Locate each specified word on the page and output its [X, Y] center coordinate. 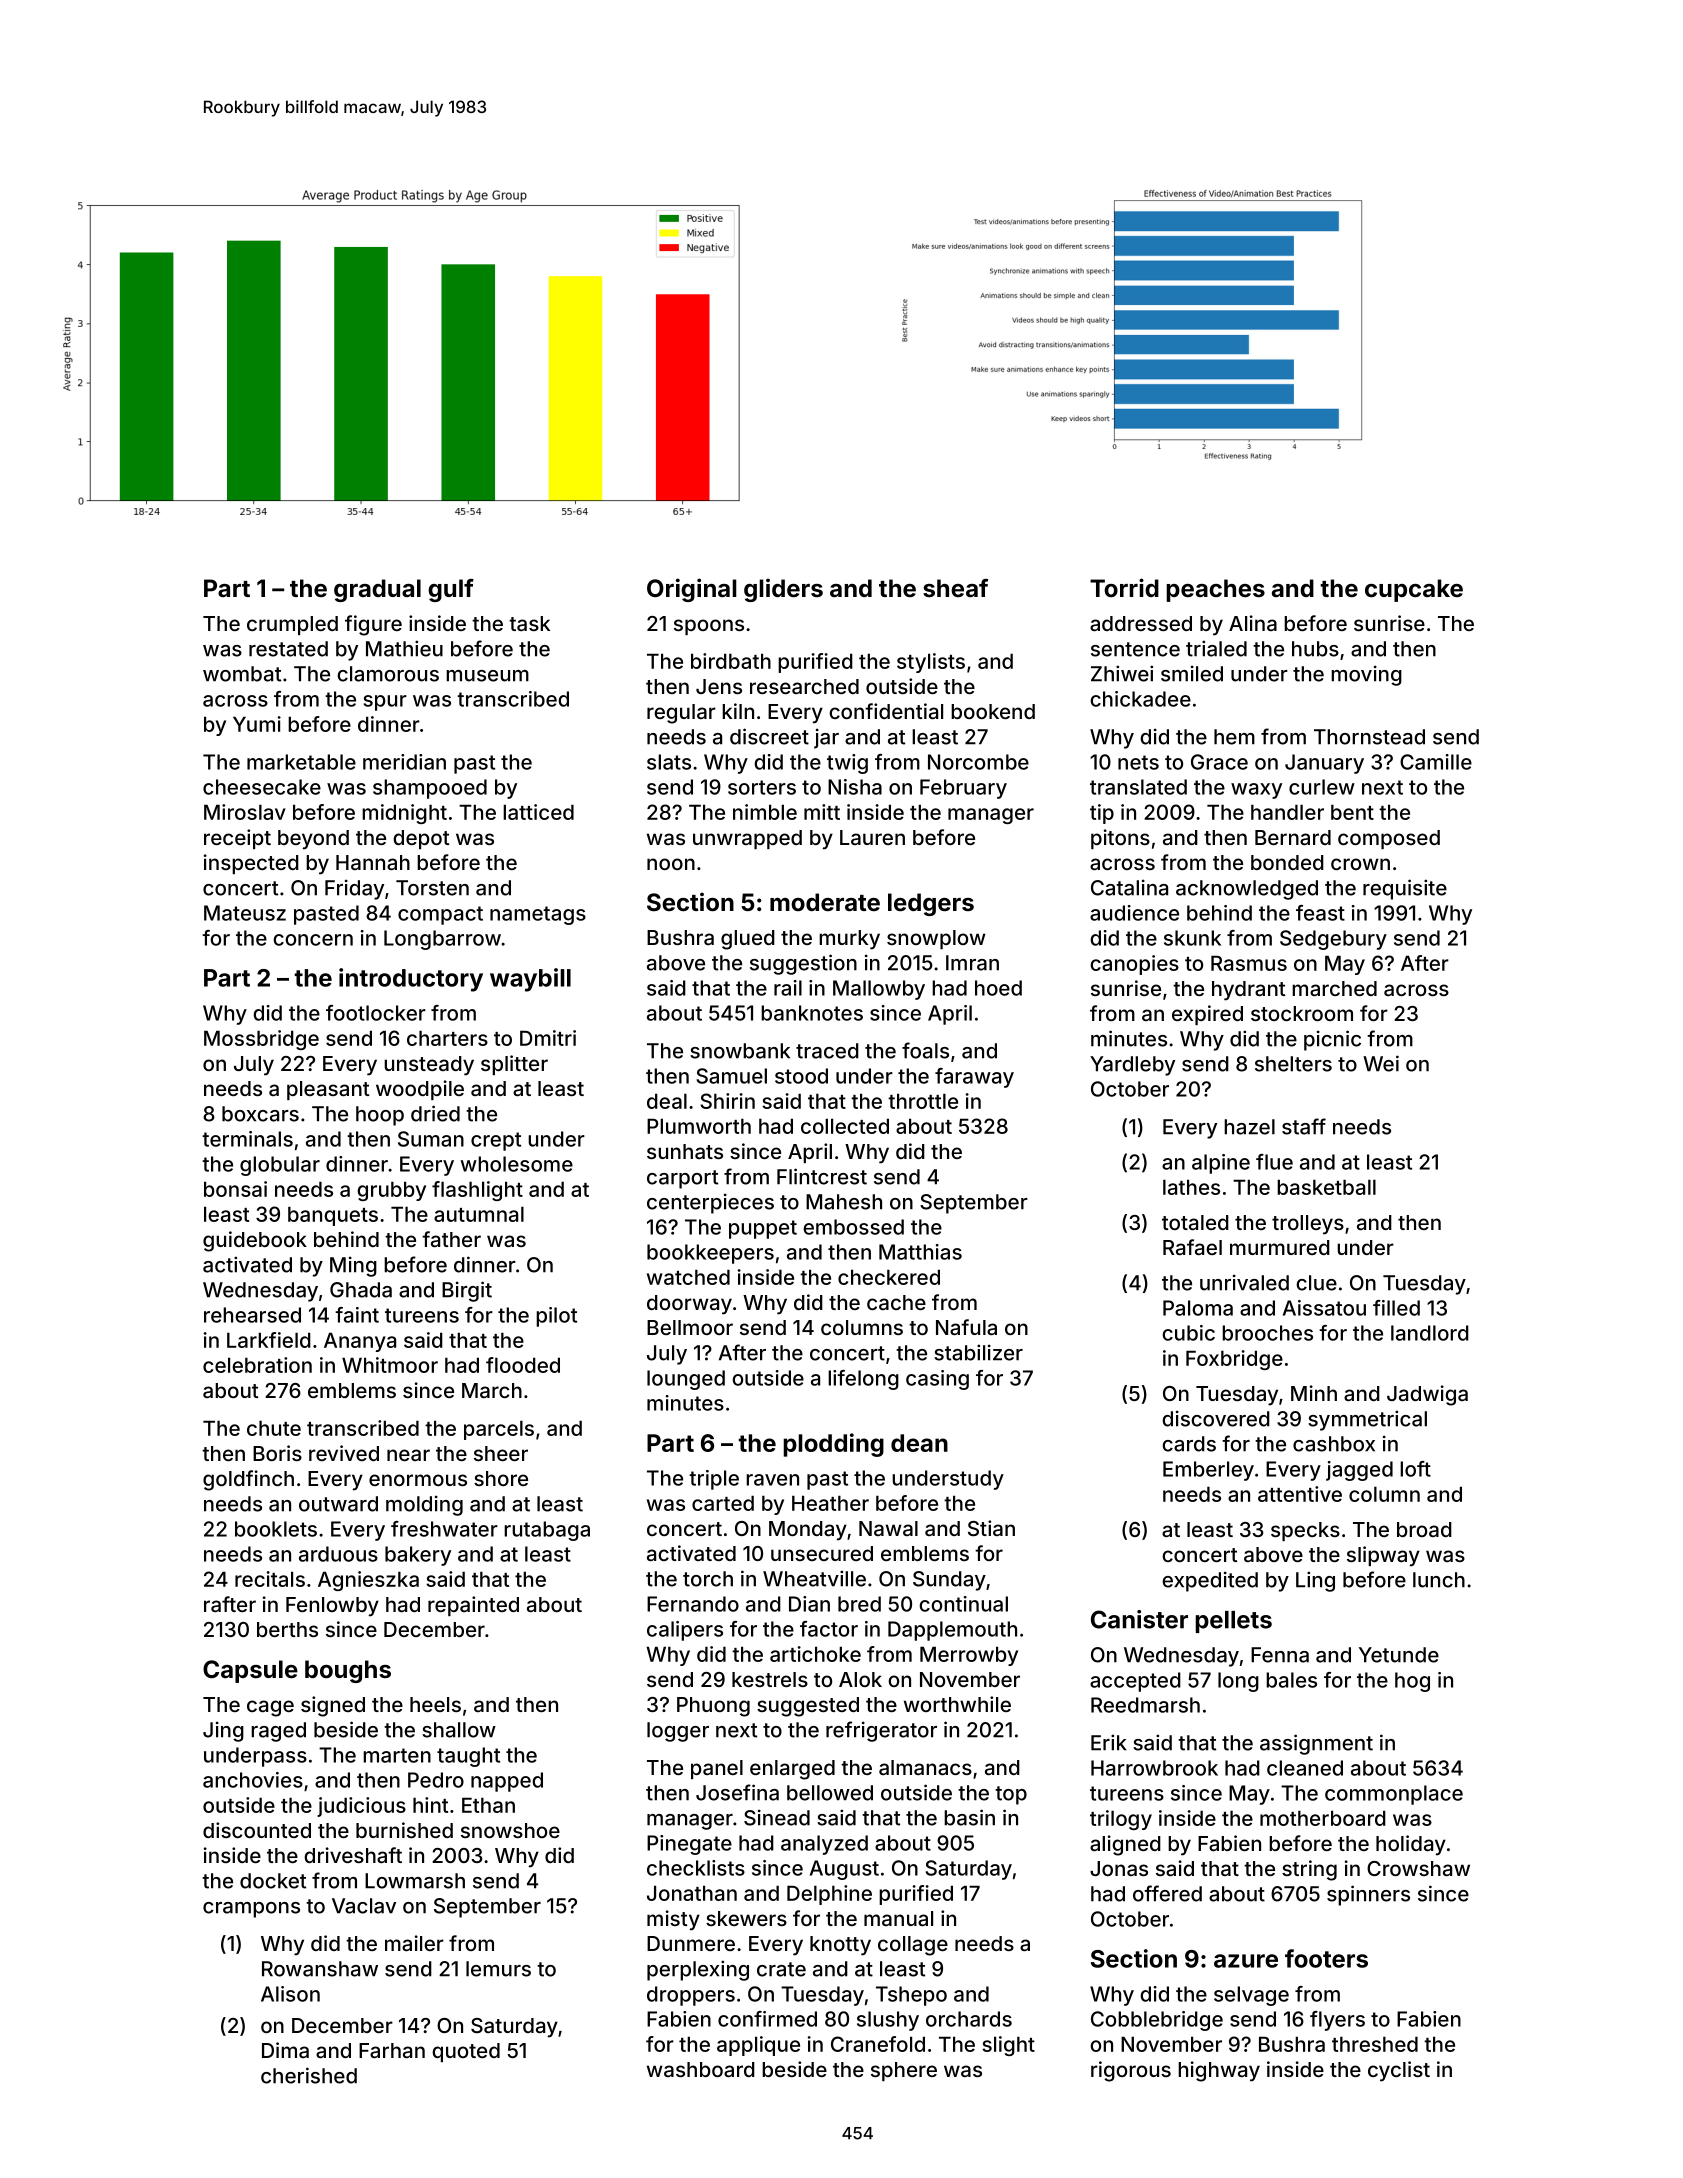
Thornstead [1369, 737]
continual [963, 1604]
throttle [923, 1101]
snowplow [936, 939]
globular [280, 1166]
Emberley [1208, 1471]
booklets [276, 1529]
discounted [257, 1830]
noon [671, 864]
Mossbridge [261, 1040]
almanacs [925, 1767]
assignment [1316, 1744]
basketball [1326, 1187]
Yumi [257, 724]
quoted [466, 2052]
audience [1134, 913]
